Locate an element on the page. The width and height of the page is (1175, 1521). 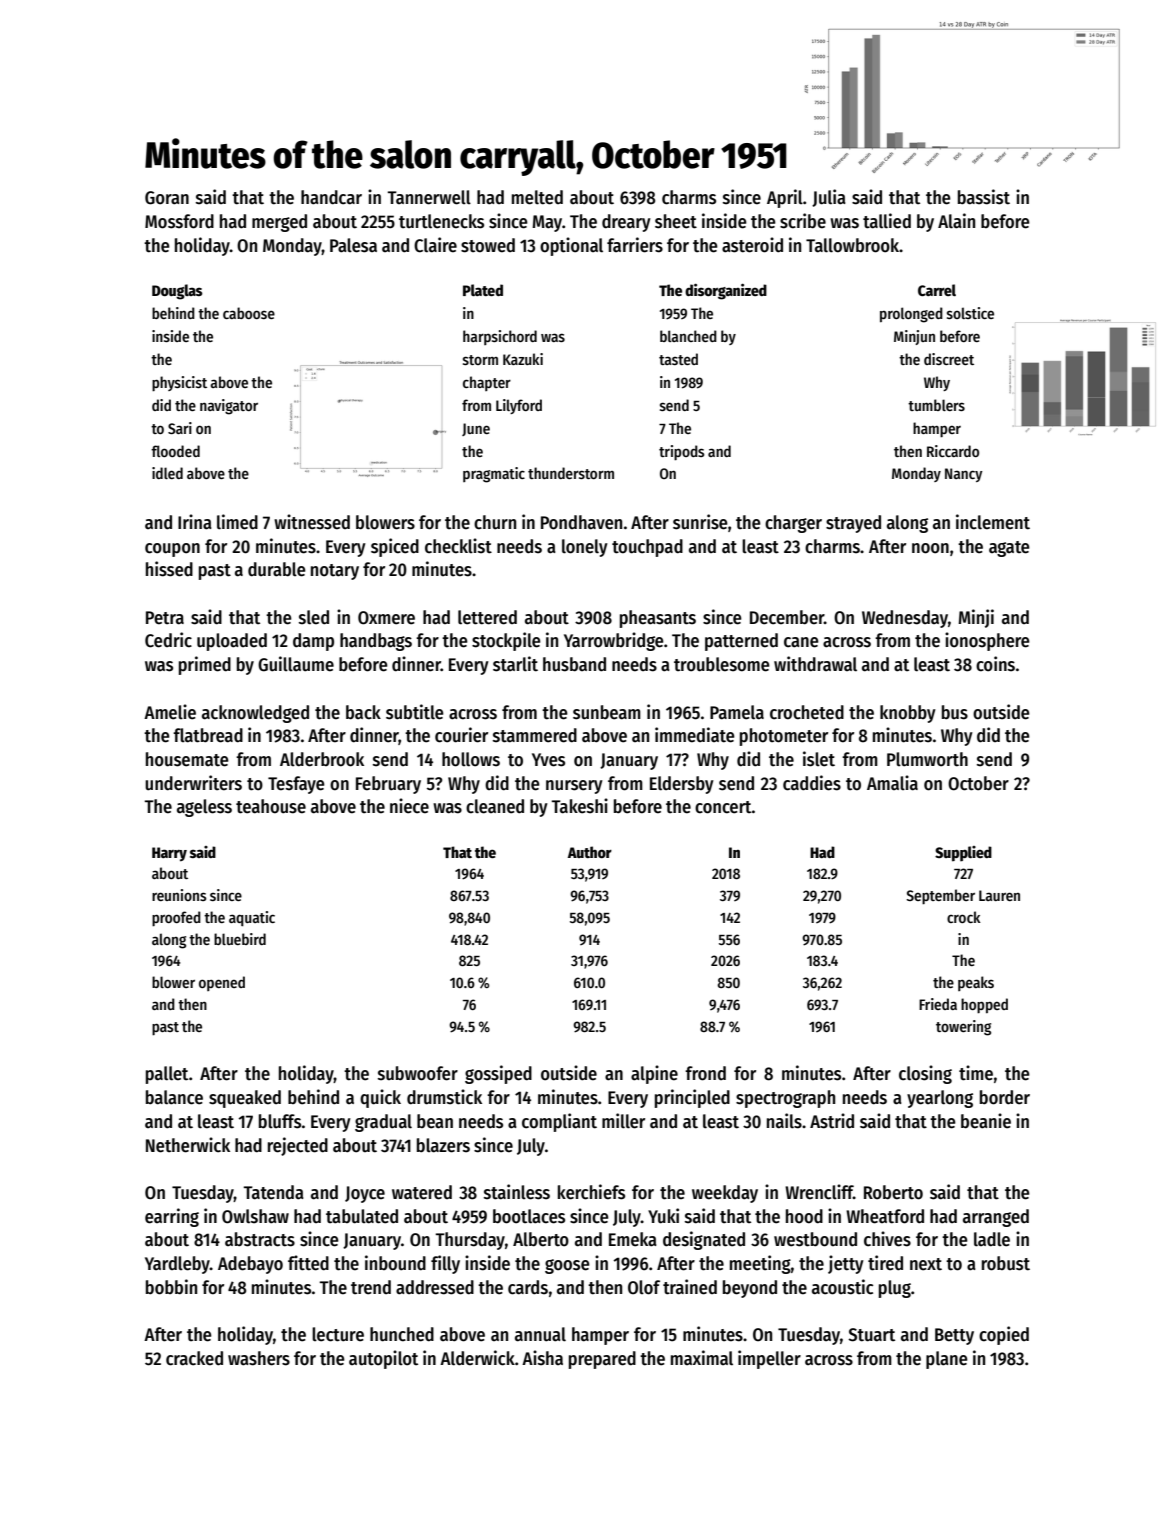
washers is located at coordinates (259, 1358).
